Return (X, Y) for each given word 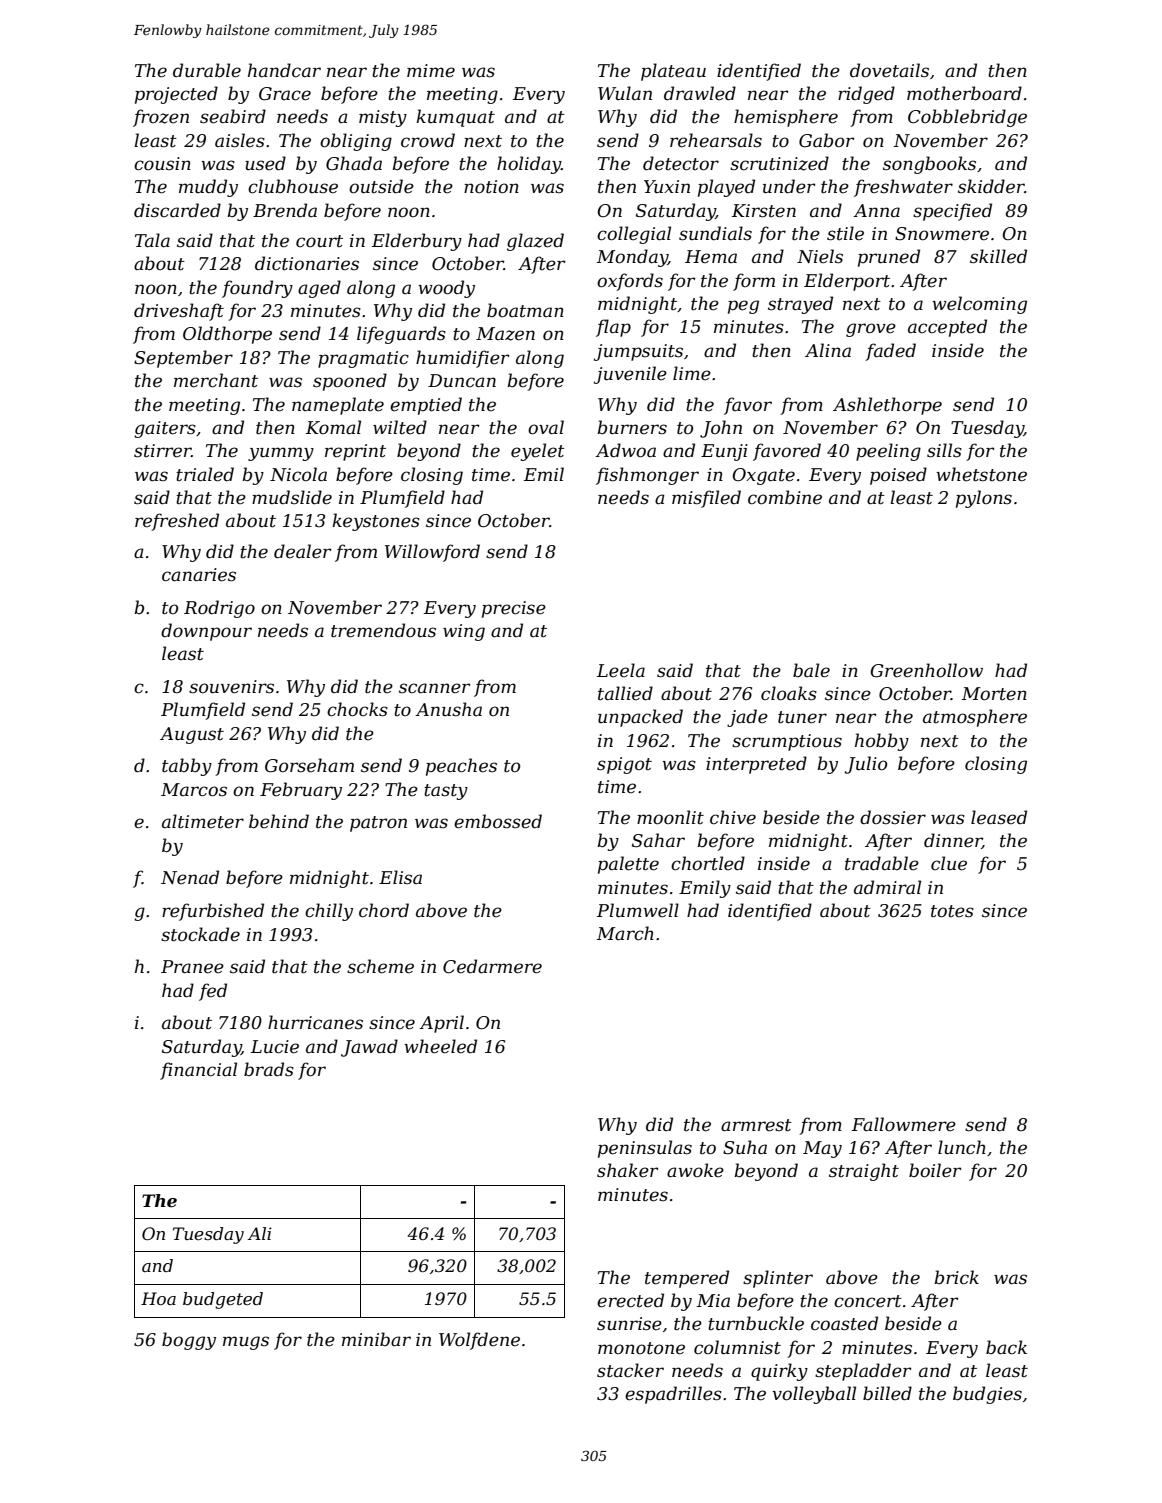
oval (546, 427)
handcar (284, 70)
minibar (376, 1339)
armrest (756, 1125)
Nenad (190, 877)
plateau (673, 72)
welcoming (979, 305)
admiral (887, 887)
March (625, 933)
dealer (302, 551)
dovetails (889, 70)
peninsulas (645, 1149)
